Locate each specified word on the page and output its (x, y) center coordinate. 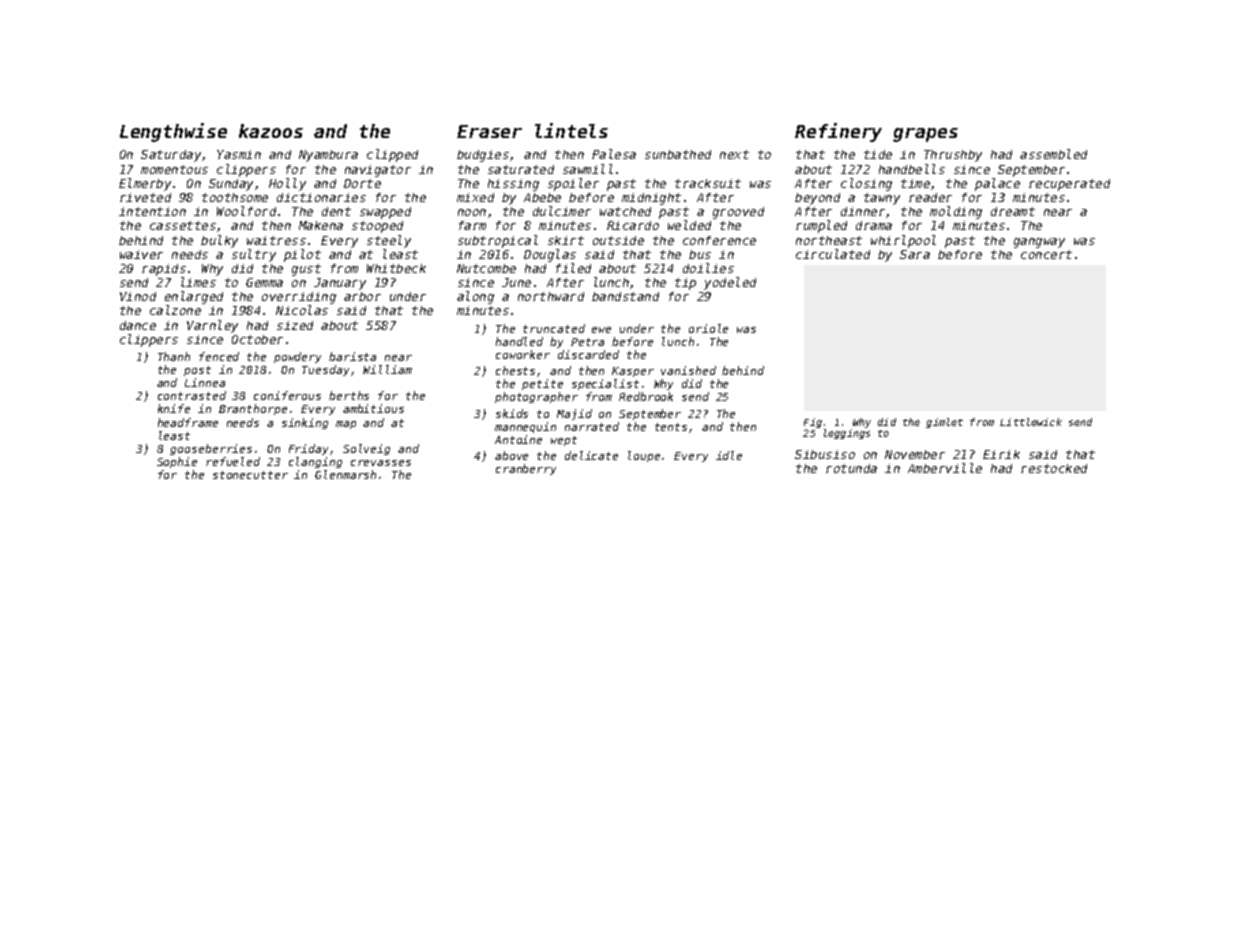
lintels (571, 130)
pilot (302, 255)
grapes (925, 135)
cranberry (526, 469)
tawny (882, 199)
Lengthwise (173, 132)
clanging (315, 462)
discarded (588, 354)
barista (352, 356)
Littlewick (1031, 422)
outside (618, 240)
